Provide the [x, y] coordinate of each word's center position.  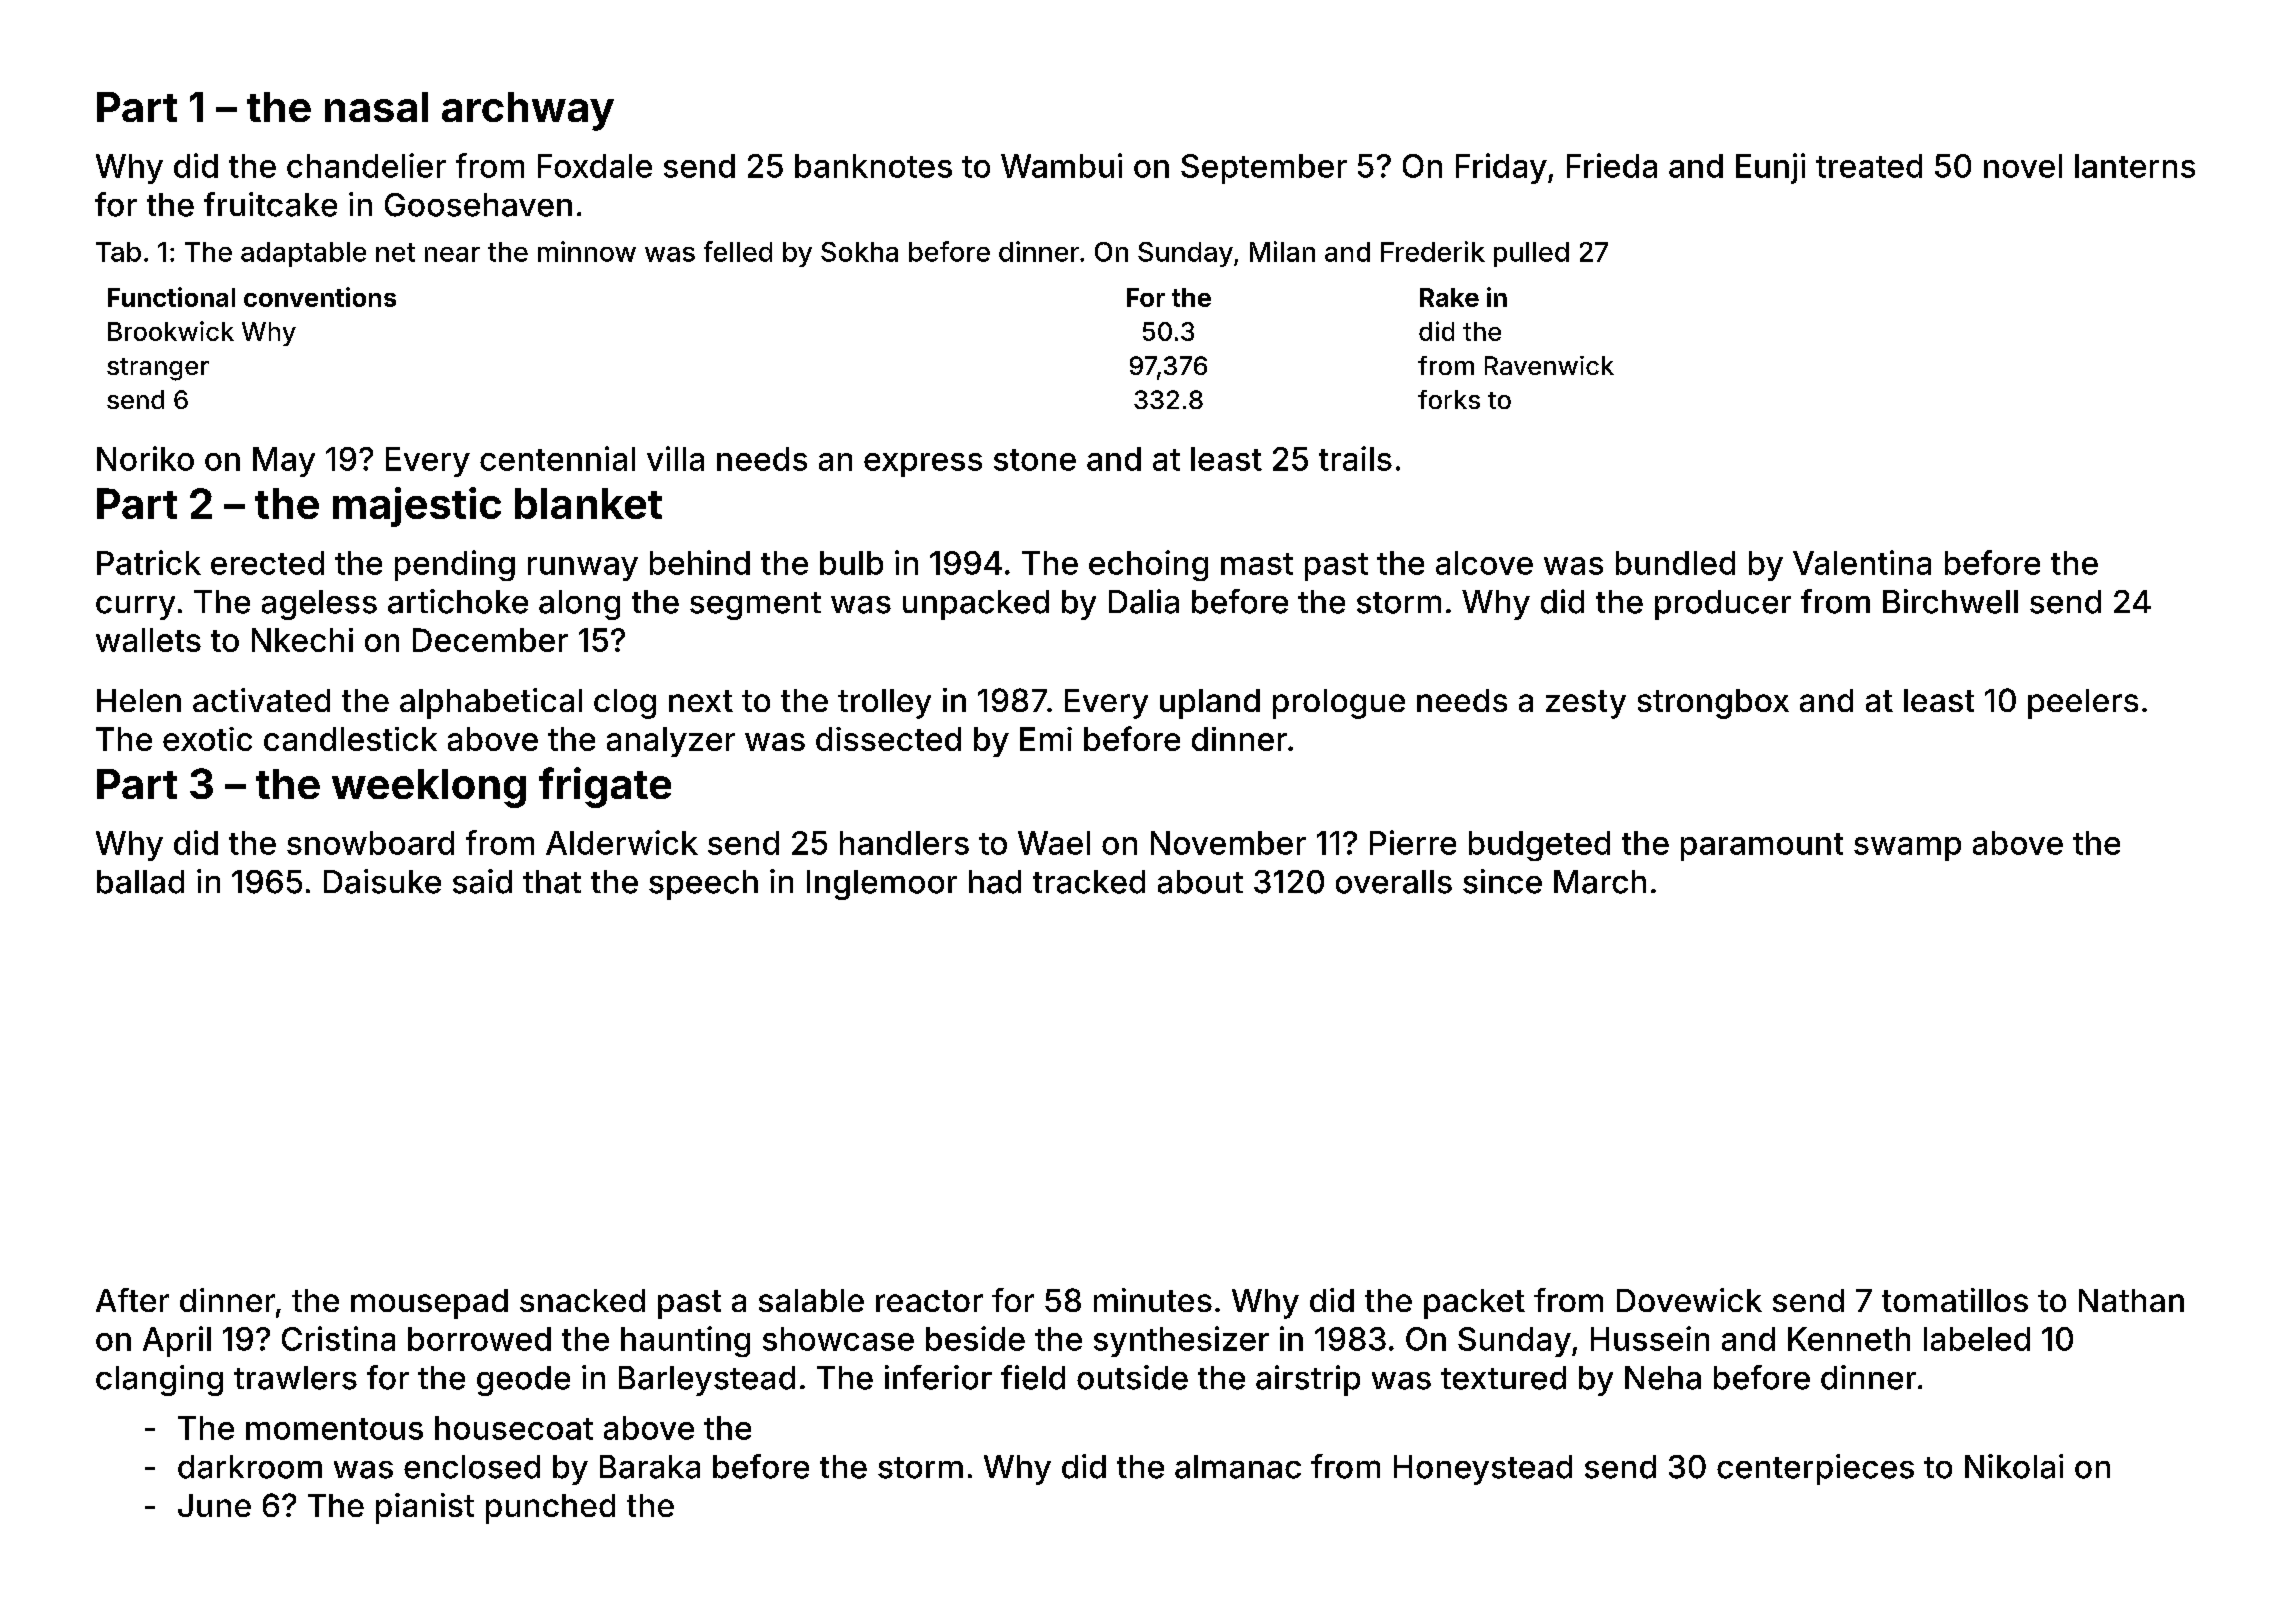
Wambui [1061, 165]
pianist [425, 1508]
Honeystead [1483, 1470]
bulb [851, 563]
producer [1723, 605]
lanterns [2135, 166]
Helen [139, 700]
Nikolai [2014, 1466]
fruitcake [270, 204]
